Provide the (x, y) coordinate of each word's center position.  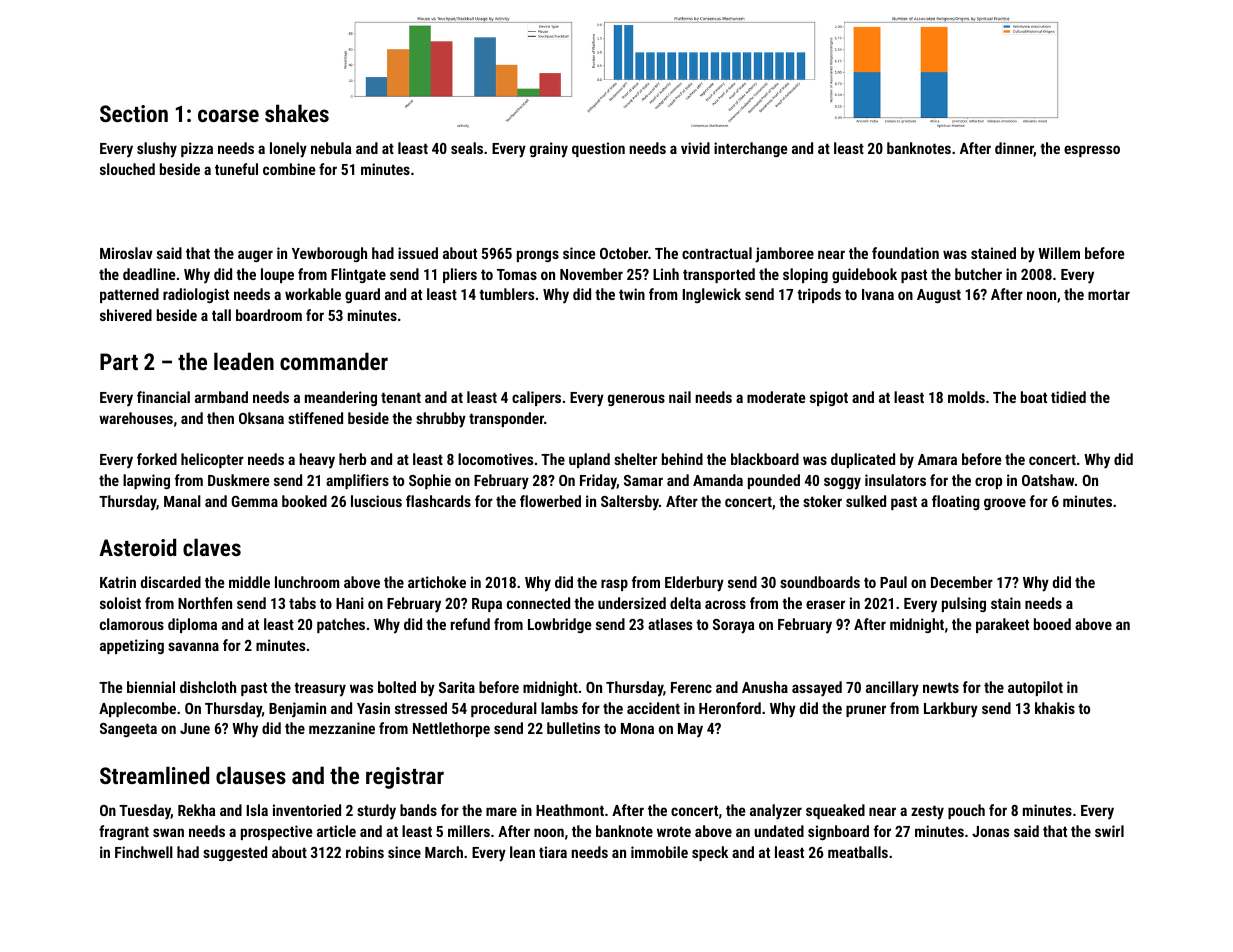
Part (119, 361)
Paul (893, 582)
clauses (251, 775)
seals (467, 148)
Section (134, 113)
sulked (866, 501)
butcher (978, 274)
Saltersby (630, 503)
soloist (120, 603)
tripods (819, 295)
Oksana (261, 418)
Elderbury (694, 584)
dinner (1014, 149)
